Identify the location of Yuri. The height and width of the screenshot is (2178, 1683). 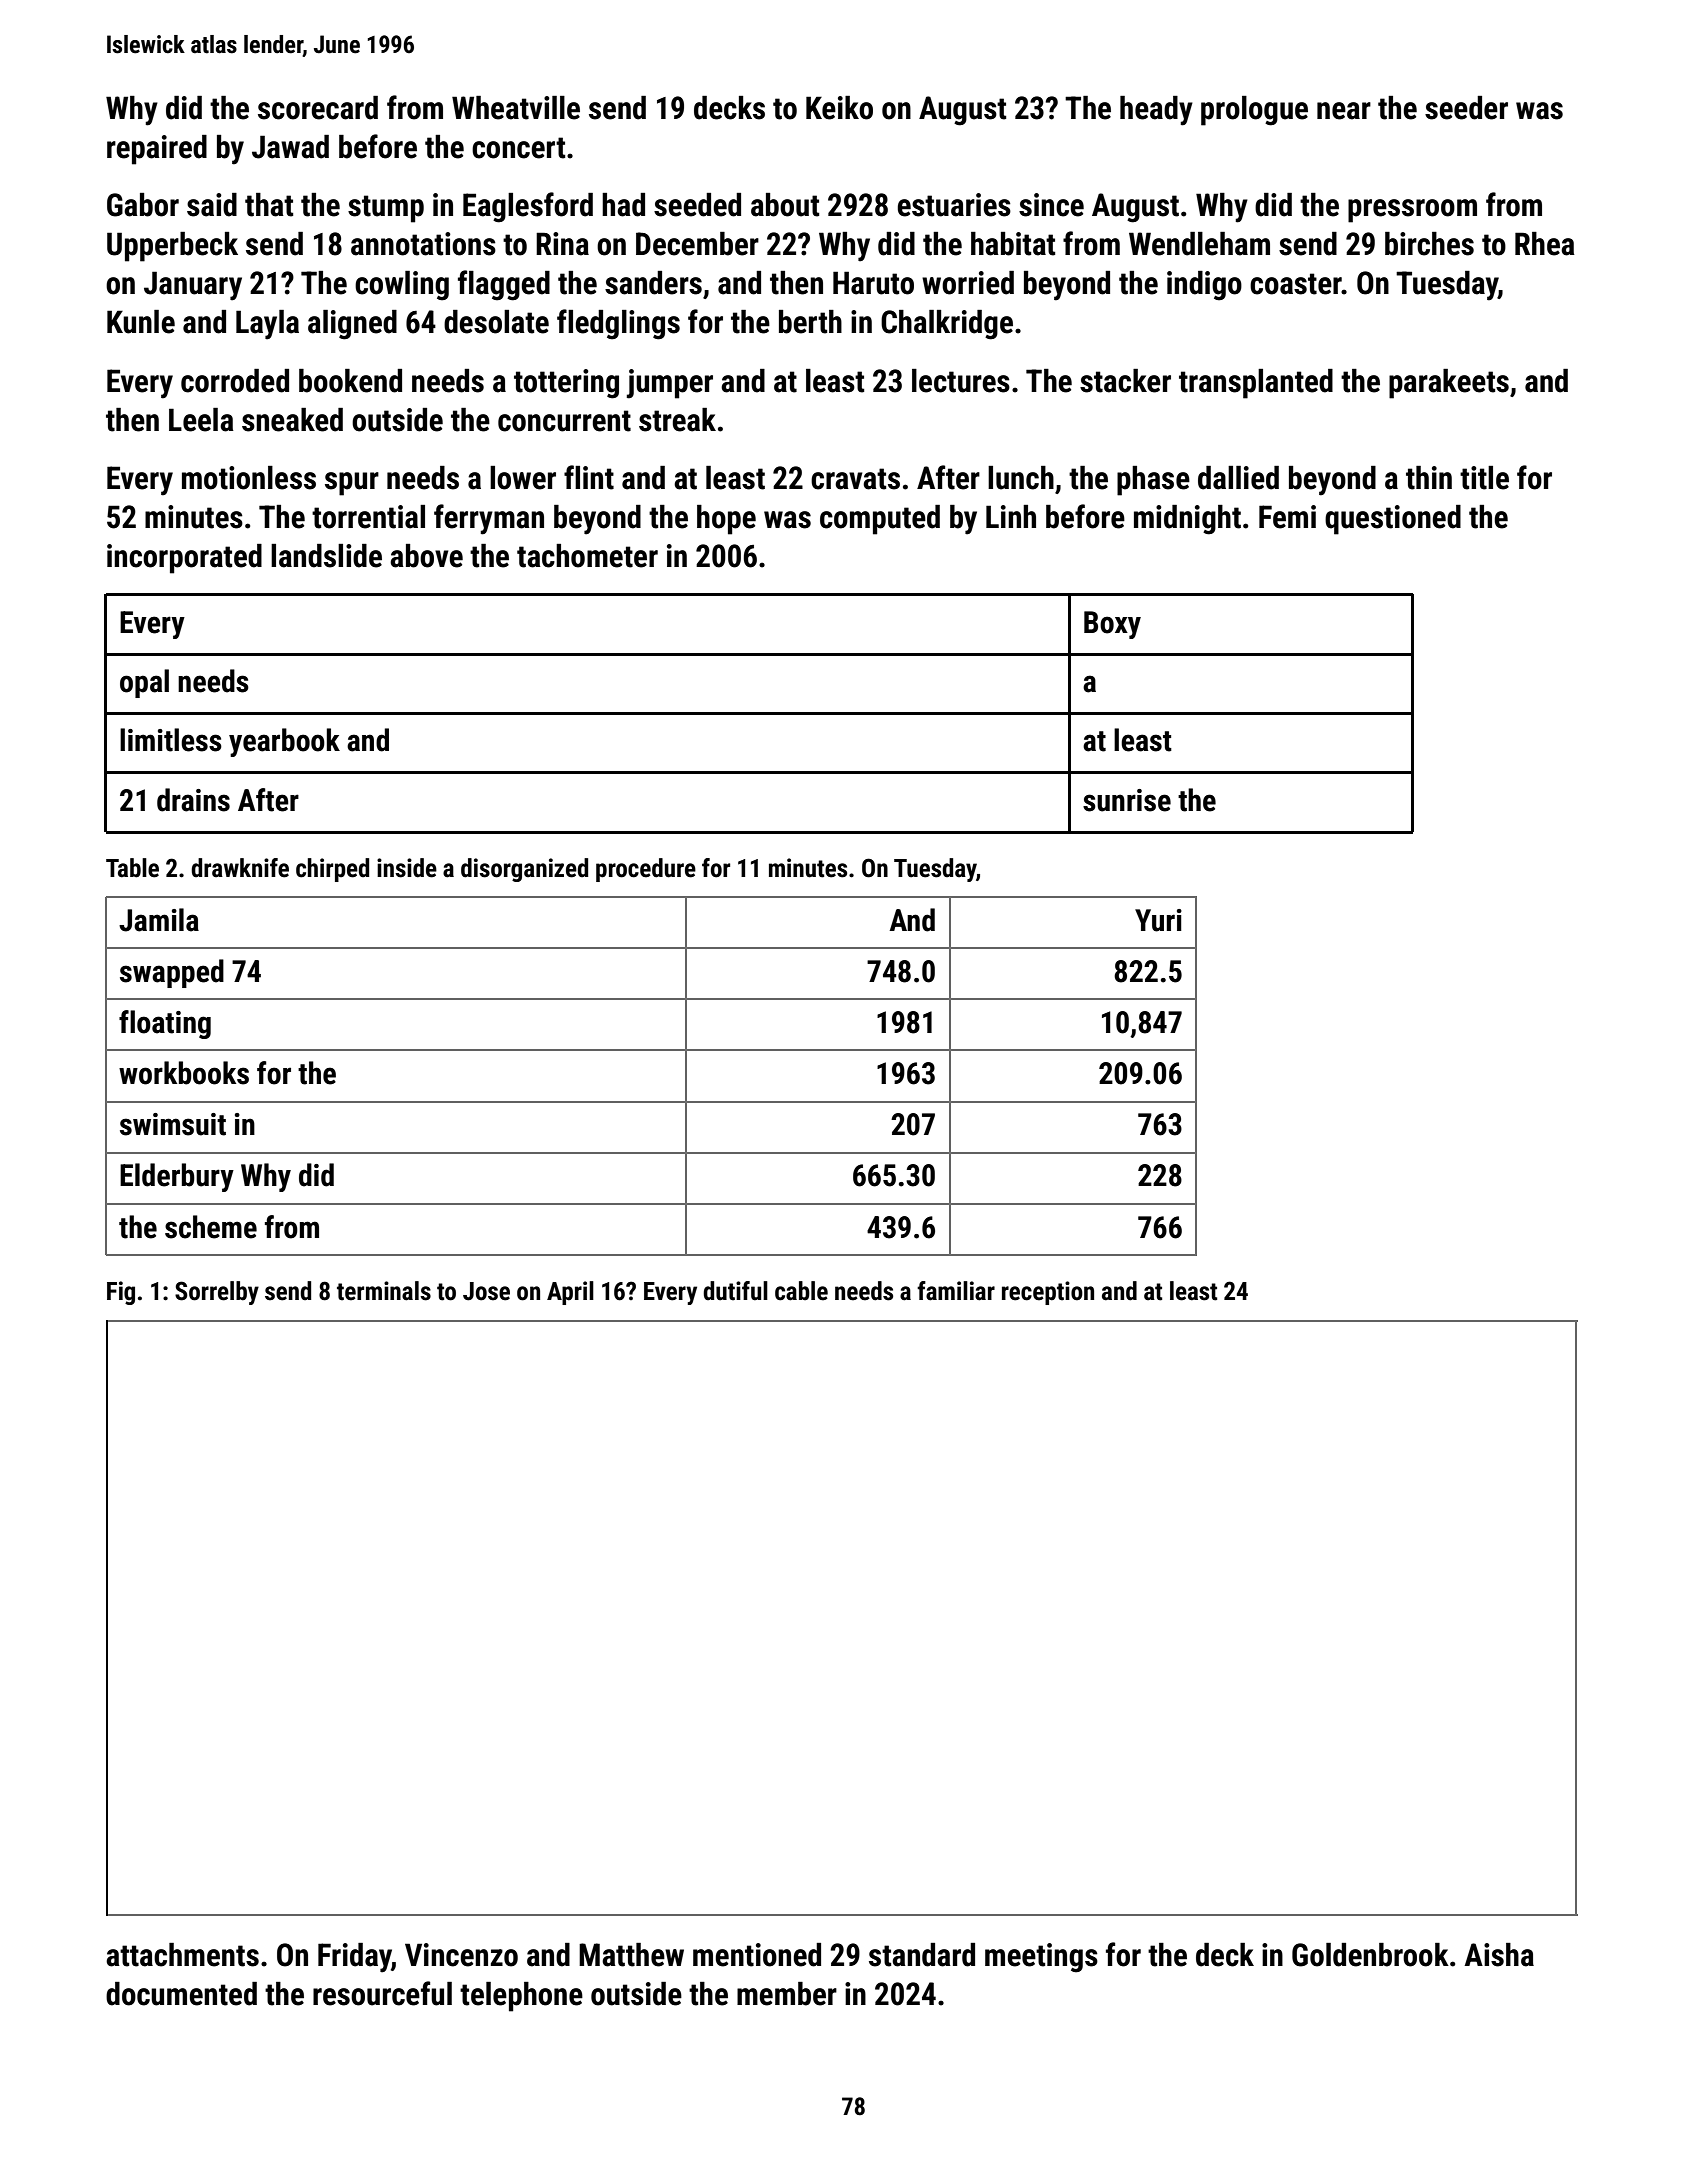
(1158, 920).
